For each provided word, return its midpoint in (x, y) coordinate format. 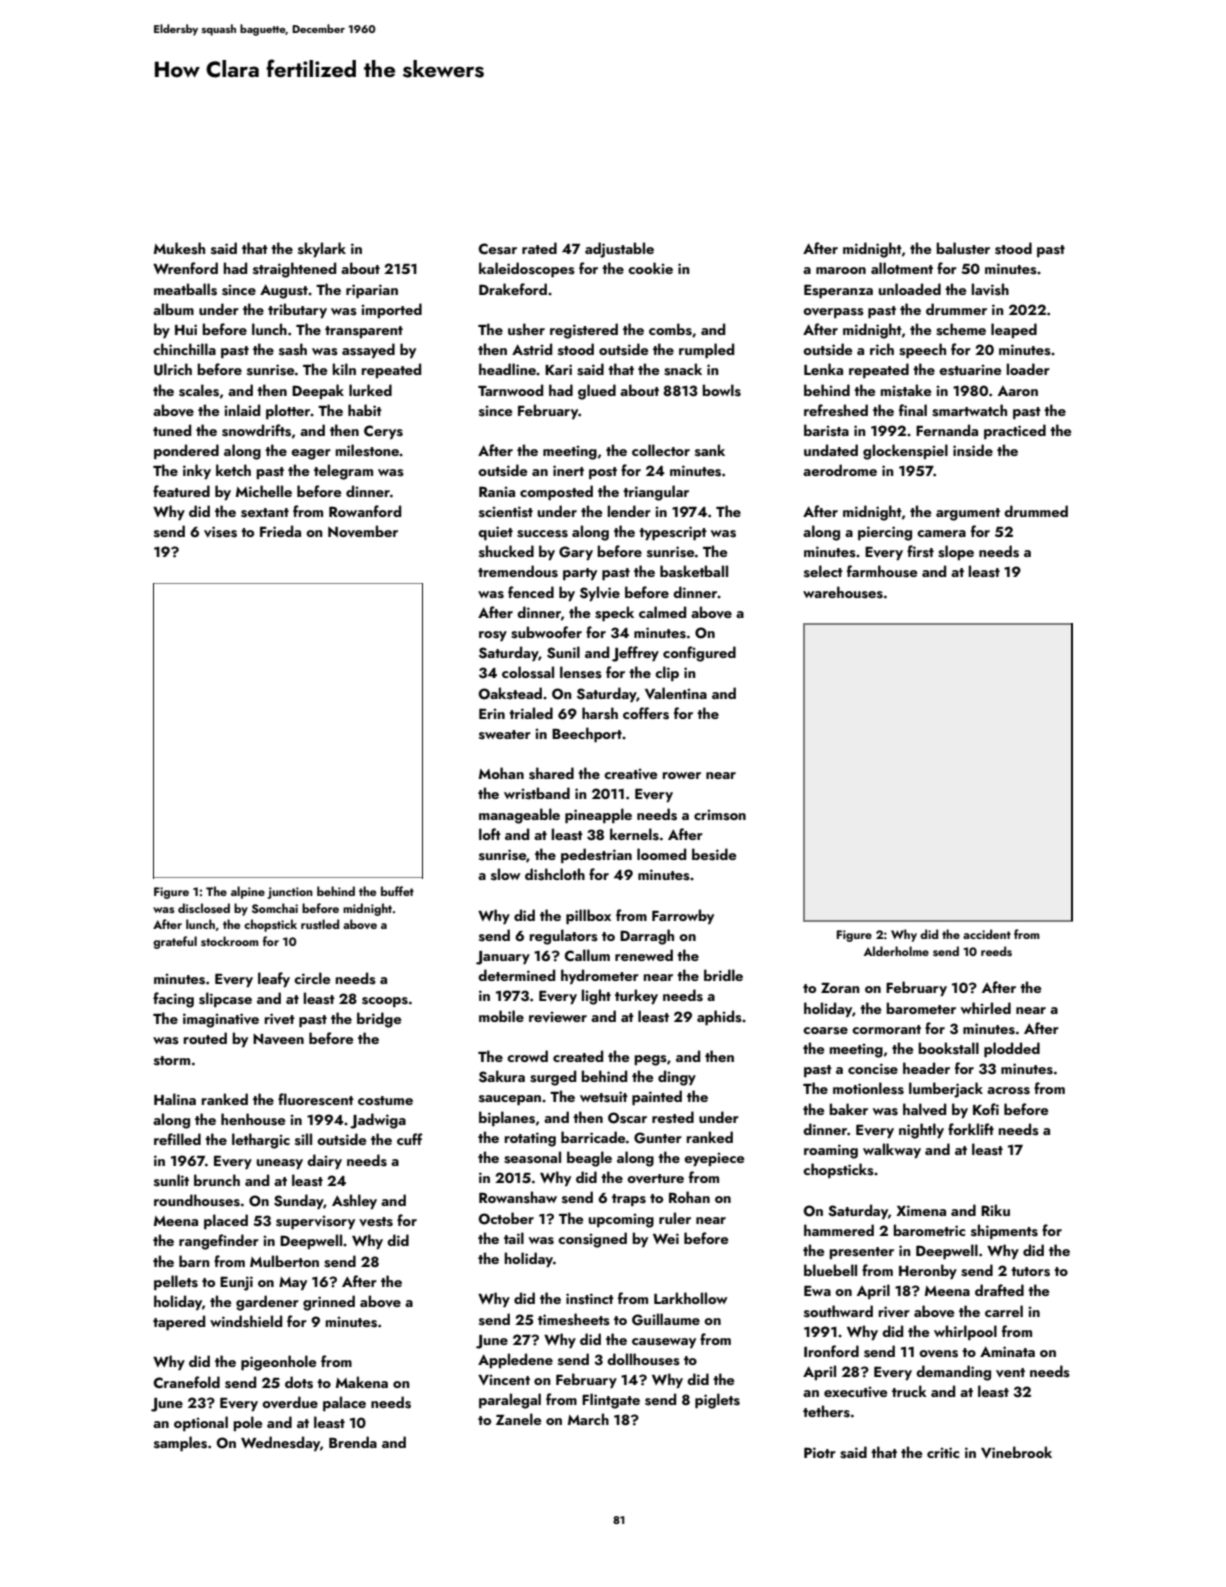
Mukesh (179, 248)
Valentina (676, 693)
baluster (963, 248)
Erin (492, 713)
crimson (720, 815)
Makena (362, 1382)
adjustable (619, 250)
